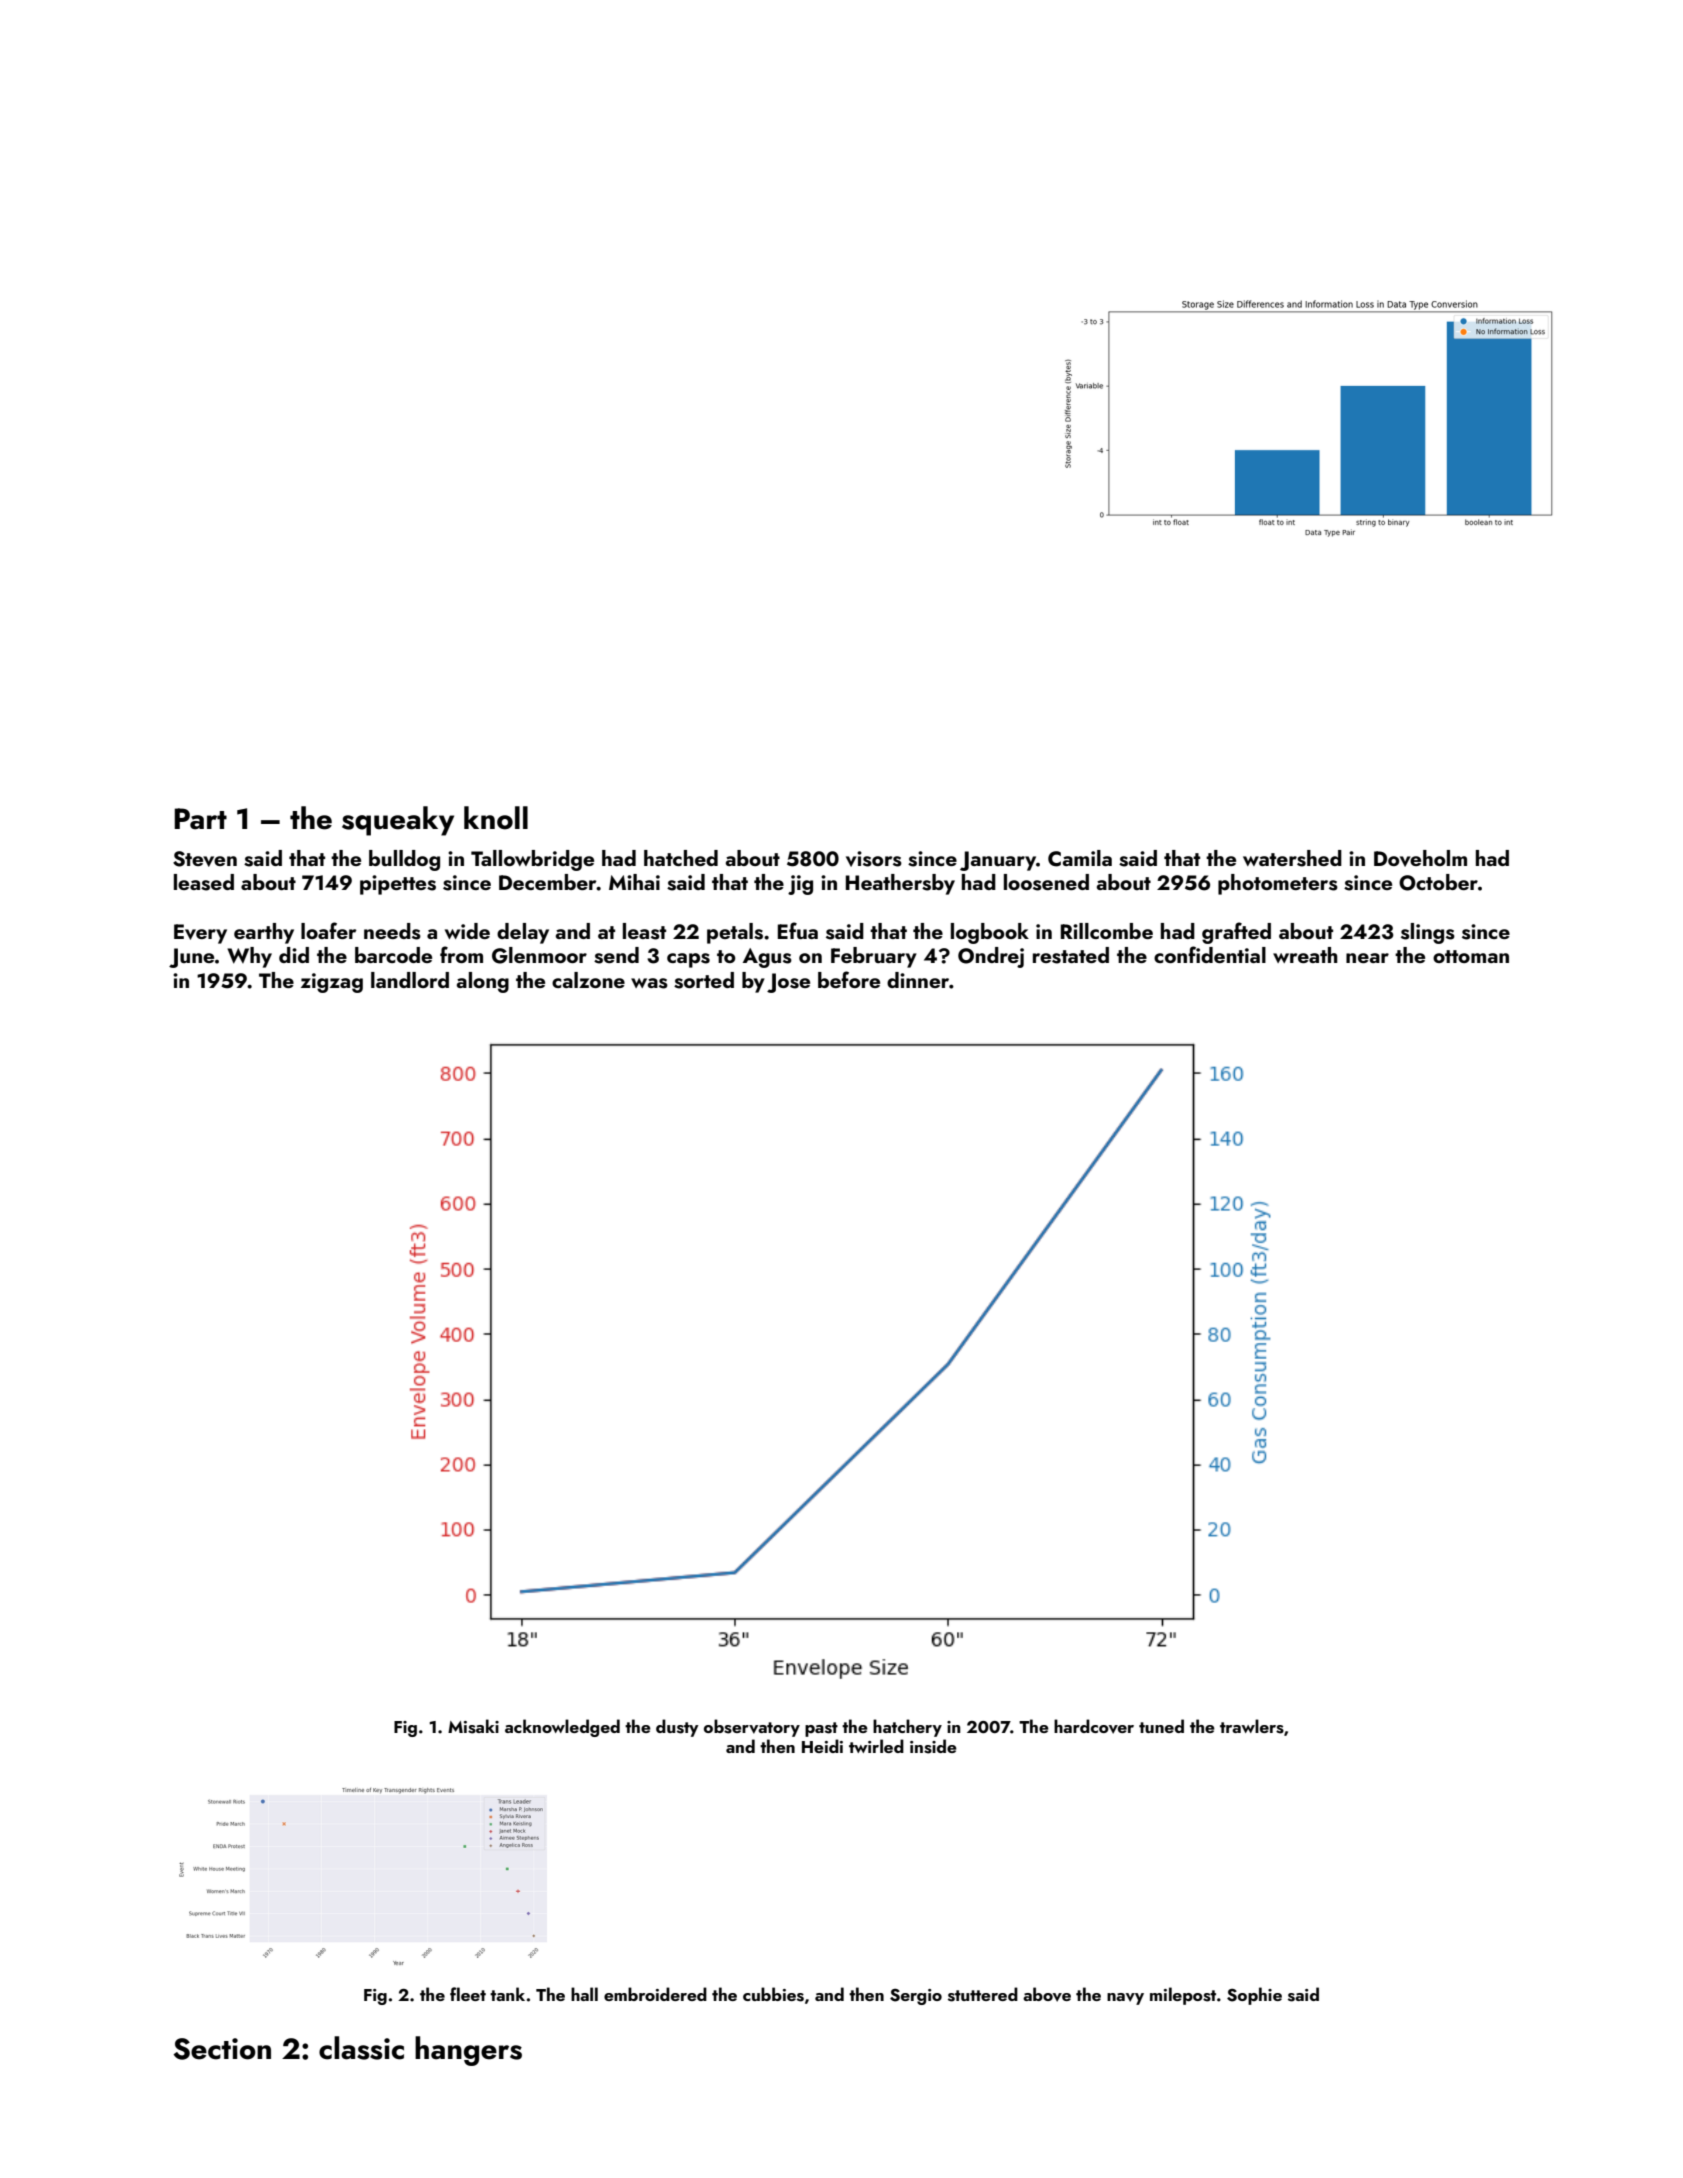  Describe the element at coordinates (496, 818) in the screenshot. I see `knoll` at that location.
